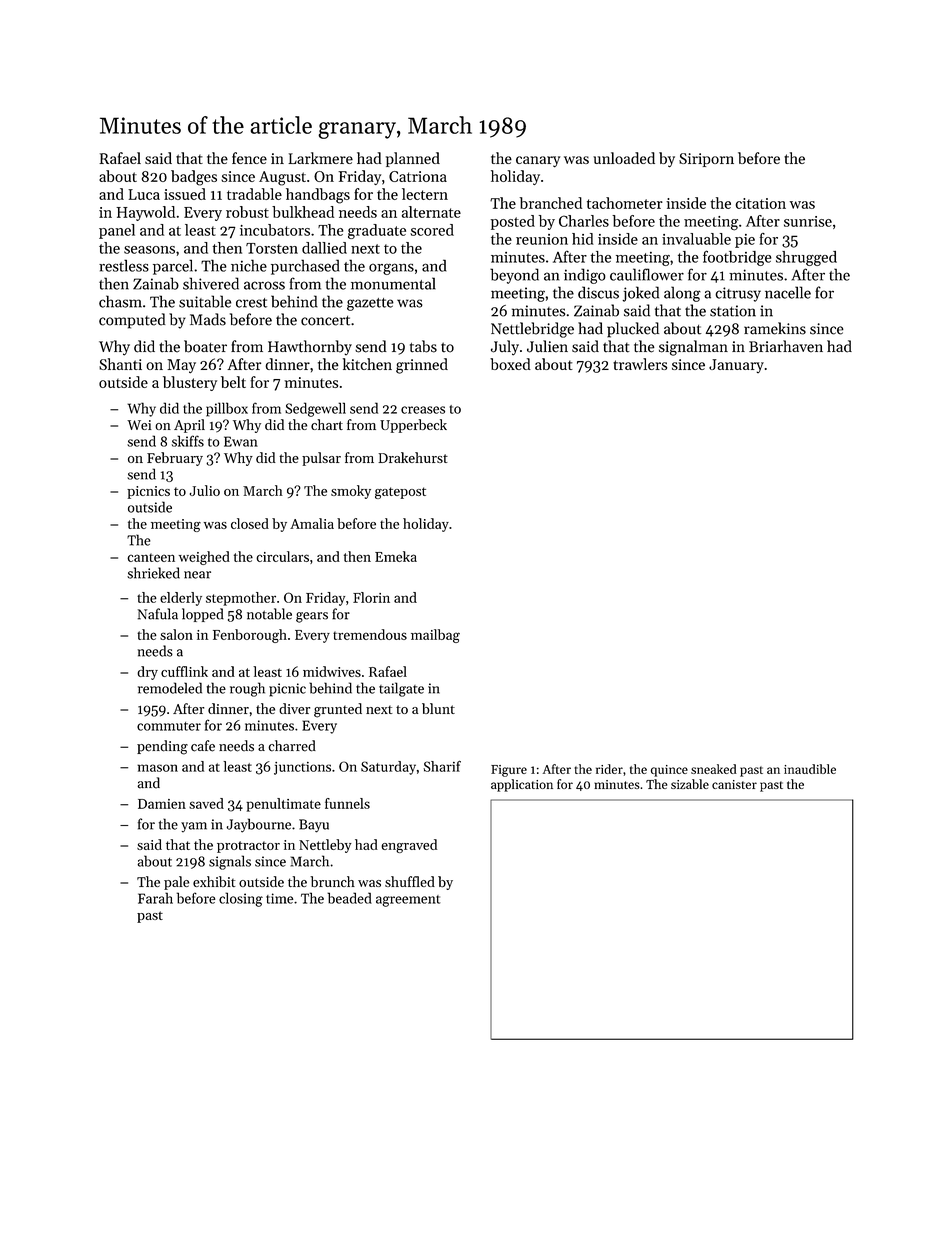 This screenshot has width=952, height=1233. Describe the element at coordinates (734, 784) in the screenshot. I see `canister` at that location.
